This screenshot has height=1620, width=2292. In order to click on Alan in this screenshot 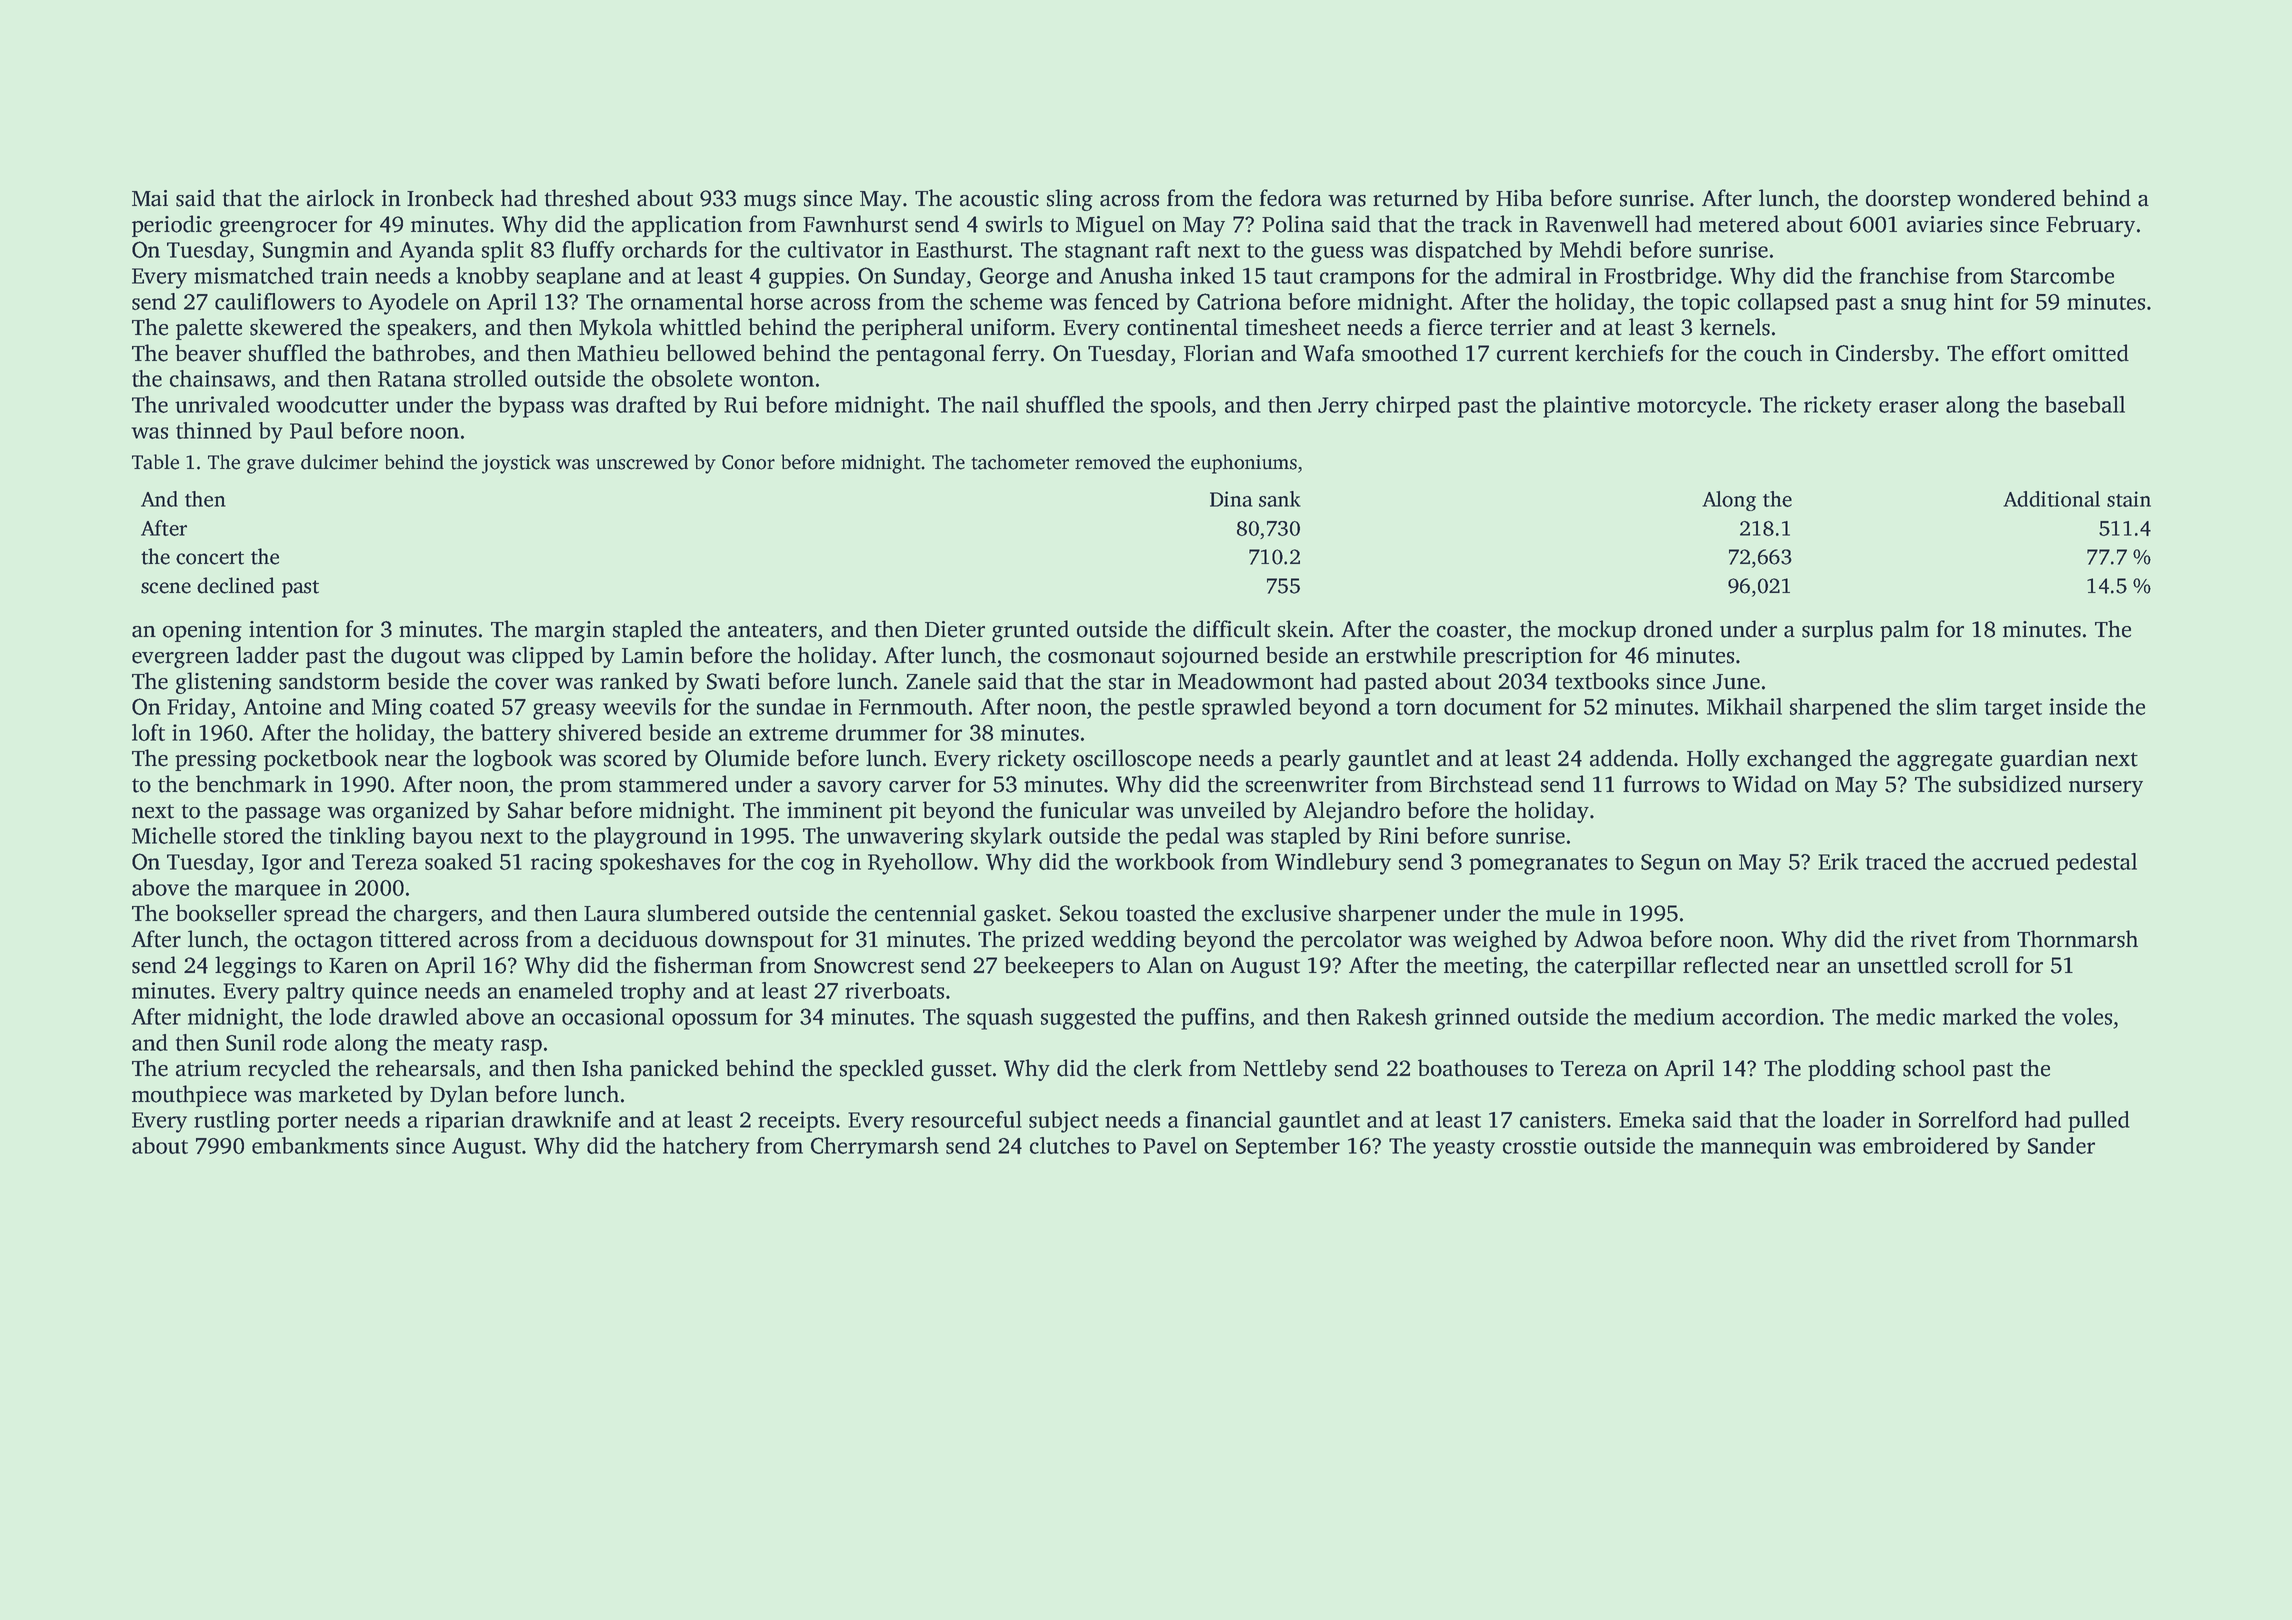, I will do `click(1170, 965)`.
